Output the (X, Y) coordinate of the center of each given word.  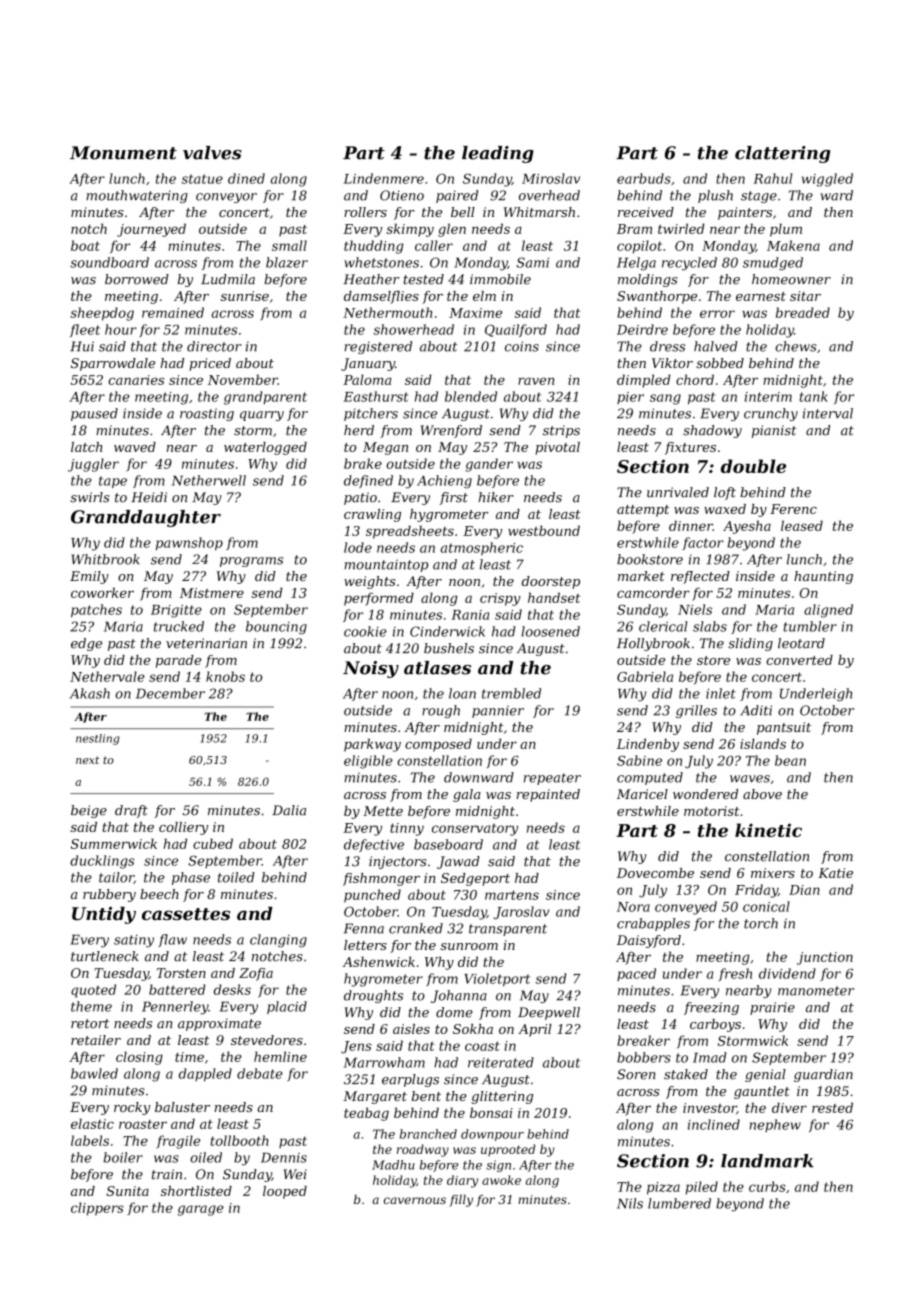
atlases (437, 668)
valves (212, 153)
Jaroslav (521, 912)
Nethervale (107, 676)
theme (91, 1006)
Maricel (642, 794)
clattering (782, 154)
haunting (823, 577)
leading (498, 154)
